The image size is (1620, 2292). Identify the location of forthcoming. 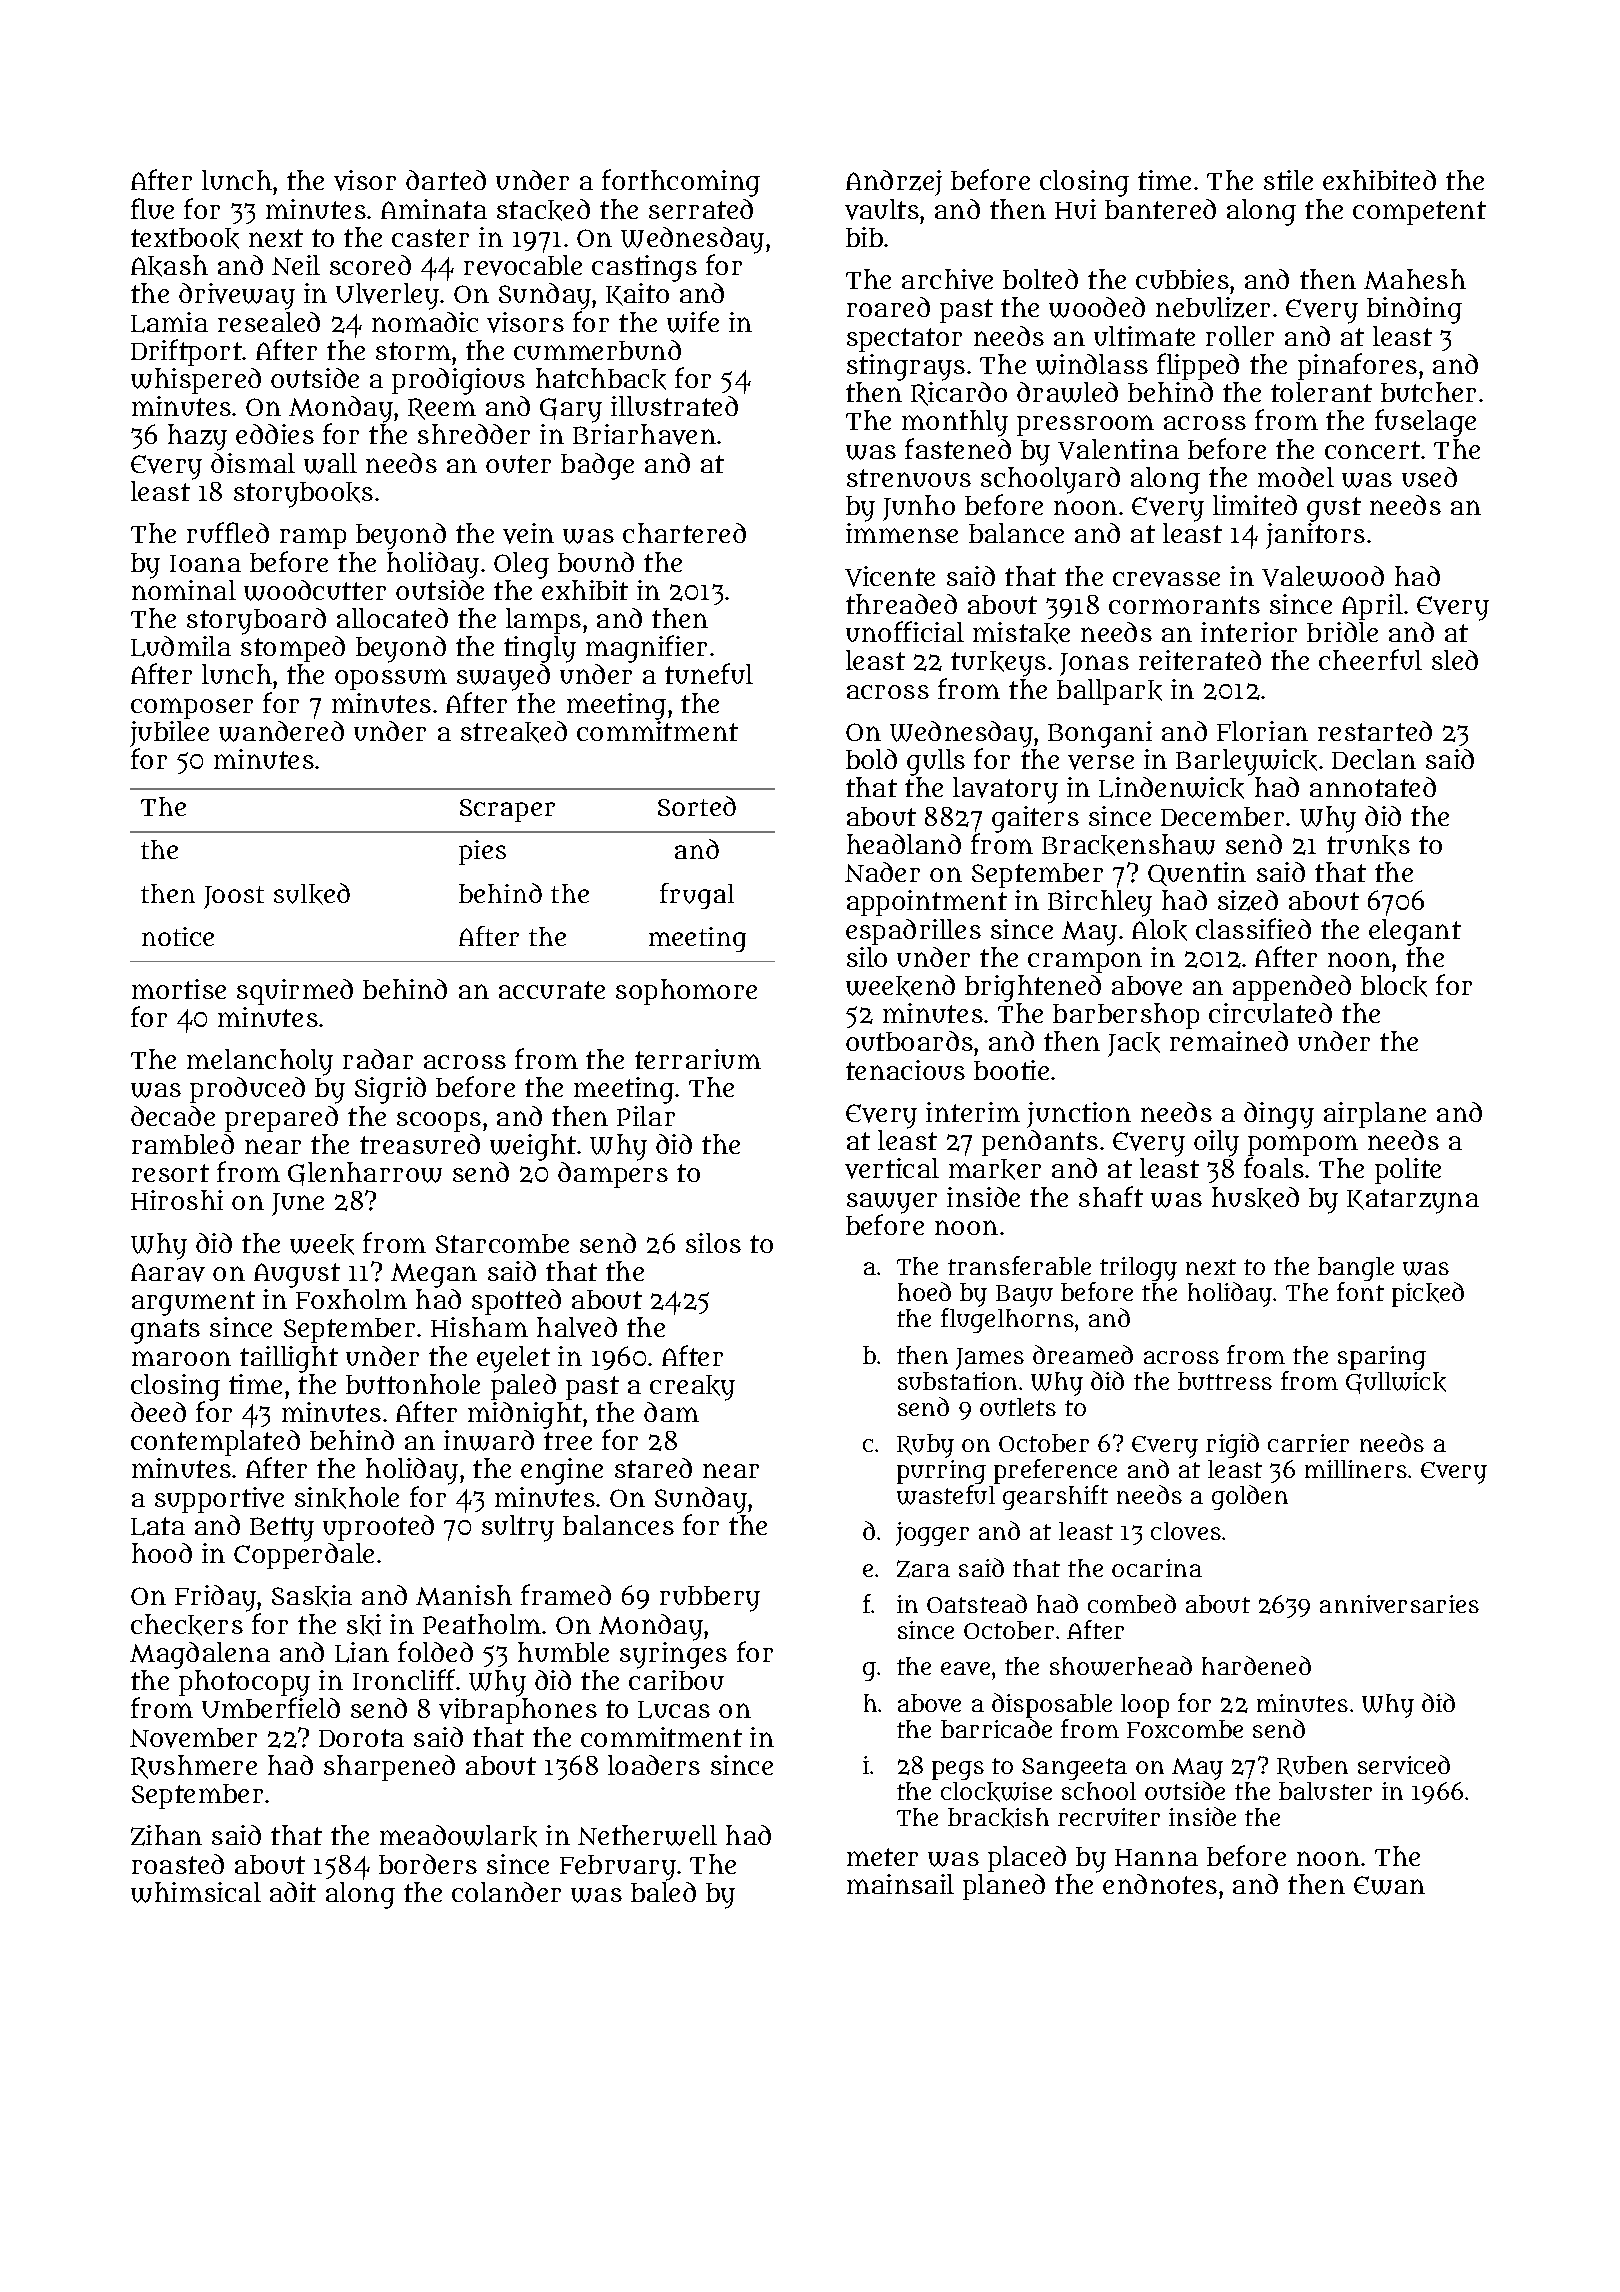
(681, 183).
